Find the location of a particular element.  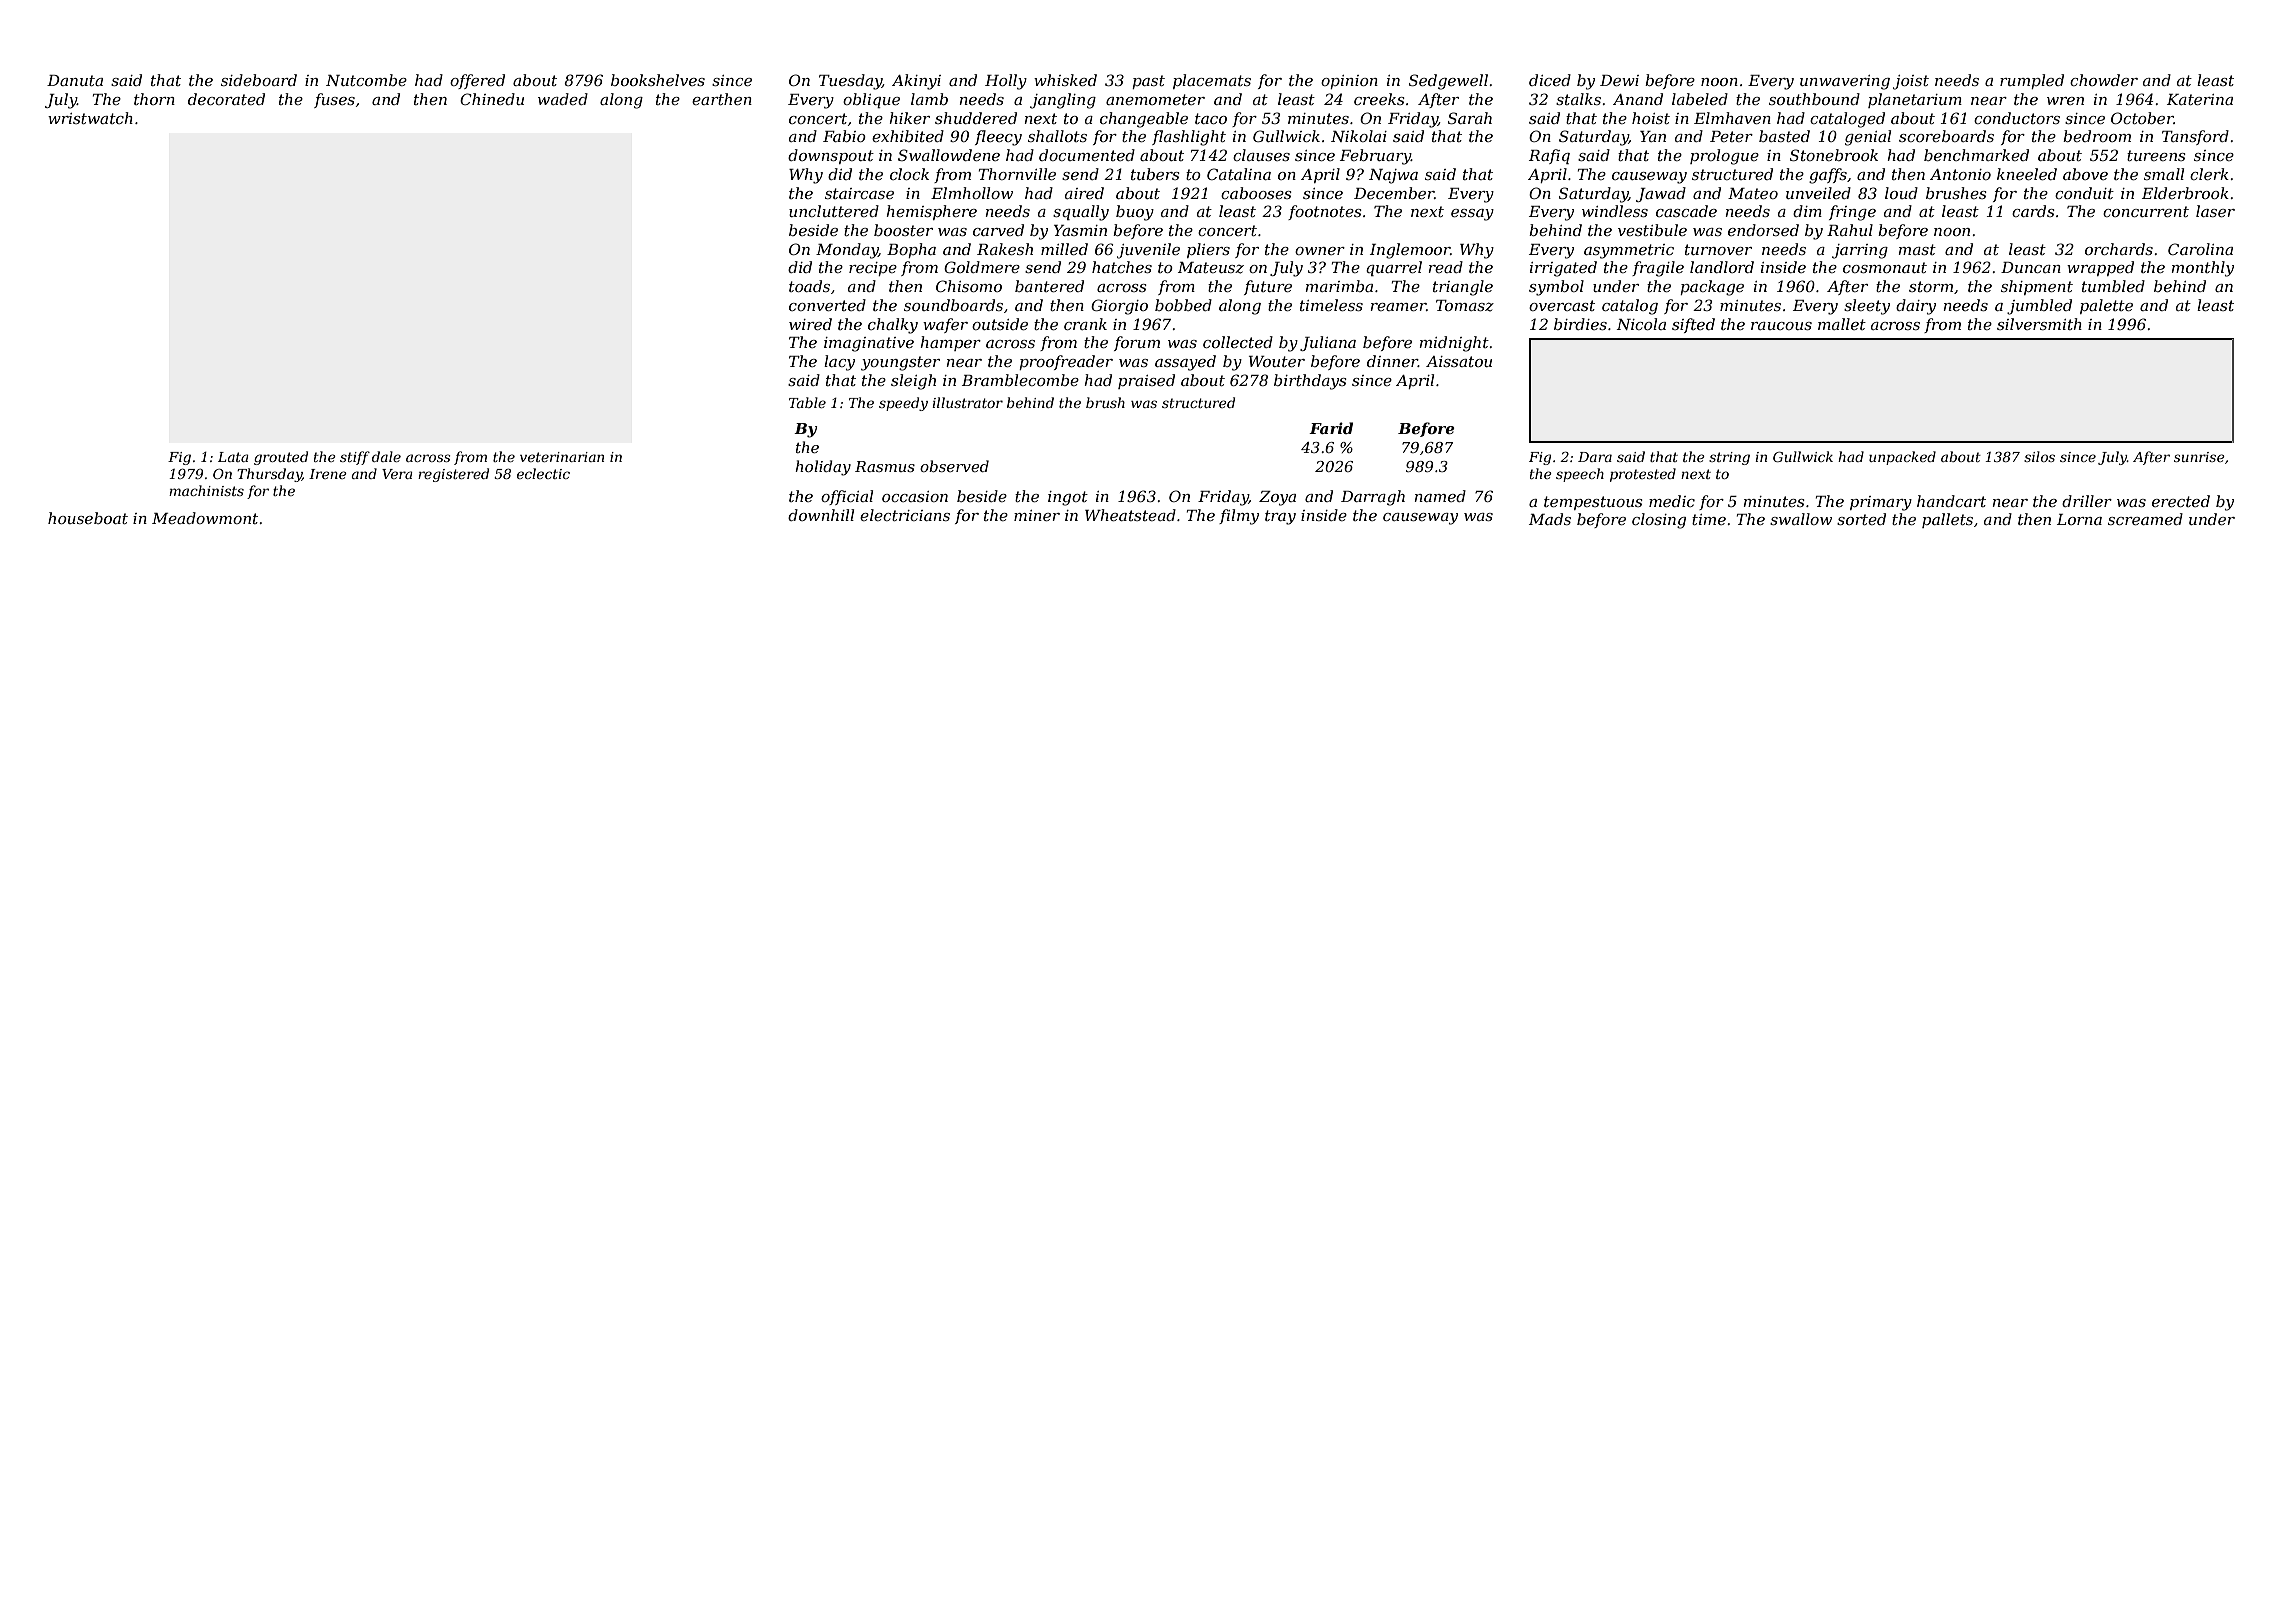

staircase is located at coordinates (859, 193).
